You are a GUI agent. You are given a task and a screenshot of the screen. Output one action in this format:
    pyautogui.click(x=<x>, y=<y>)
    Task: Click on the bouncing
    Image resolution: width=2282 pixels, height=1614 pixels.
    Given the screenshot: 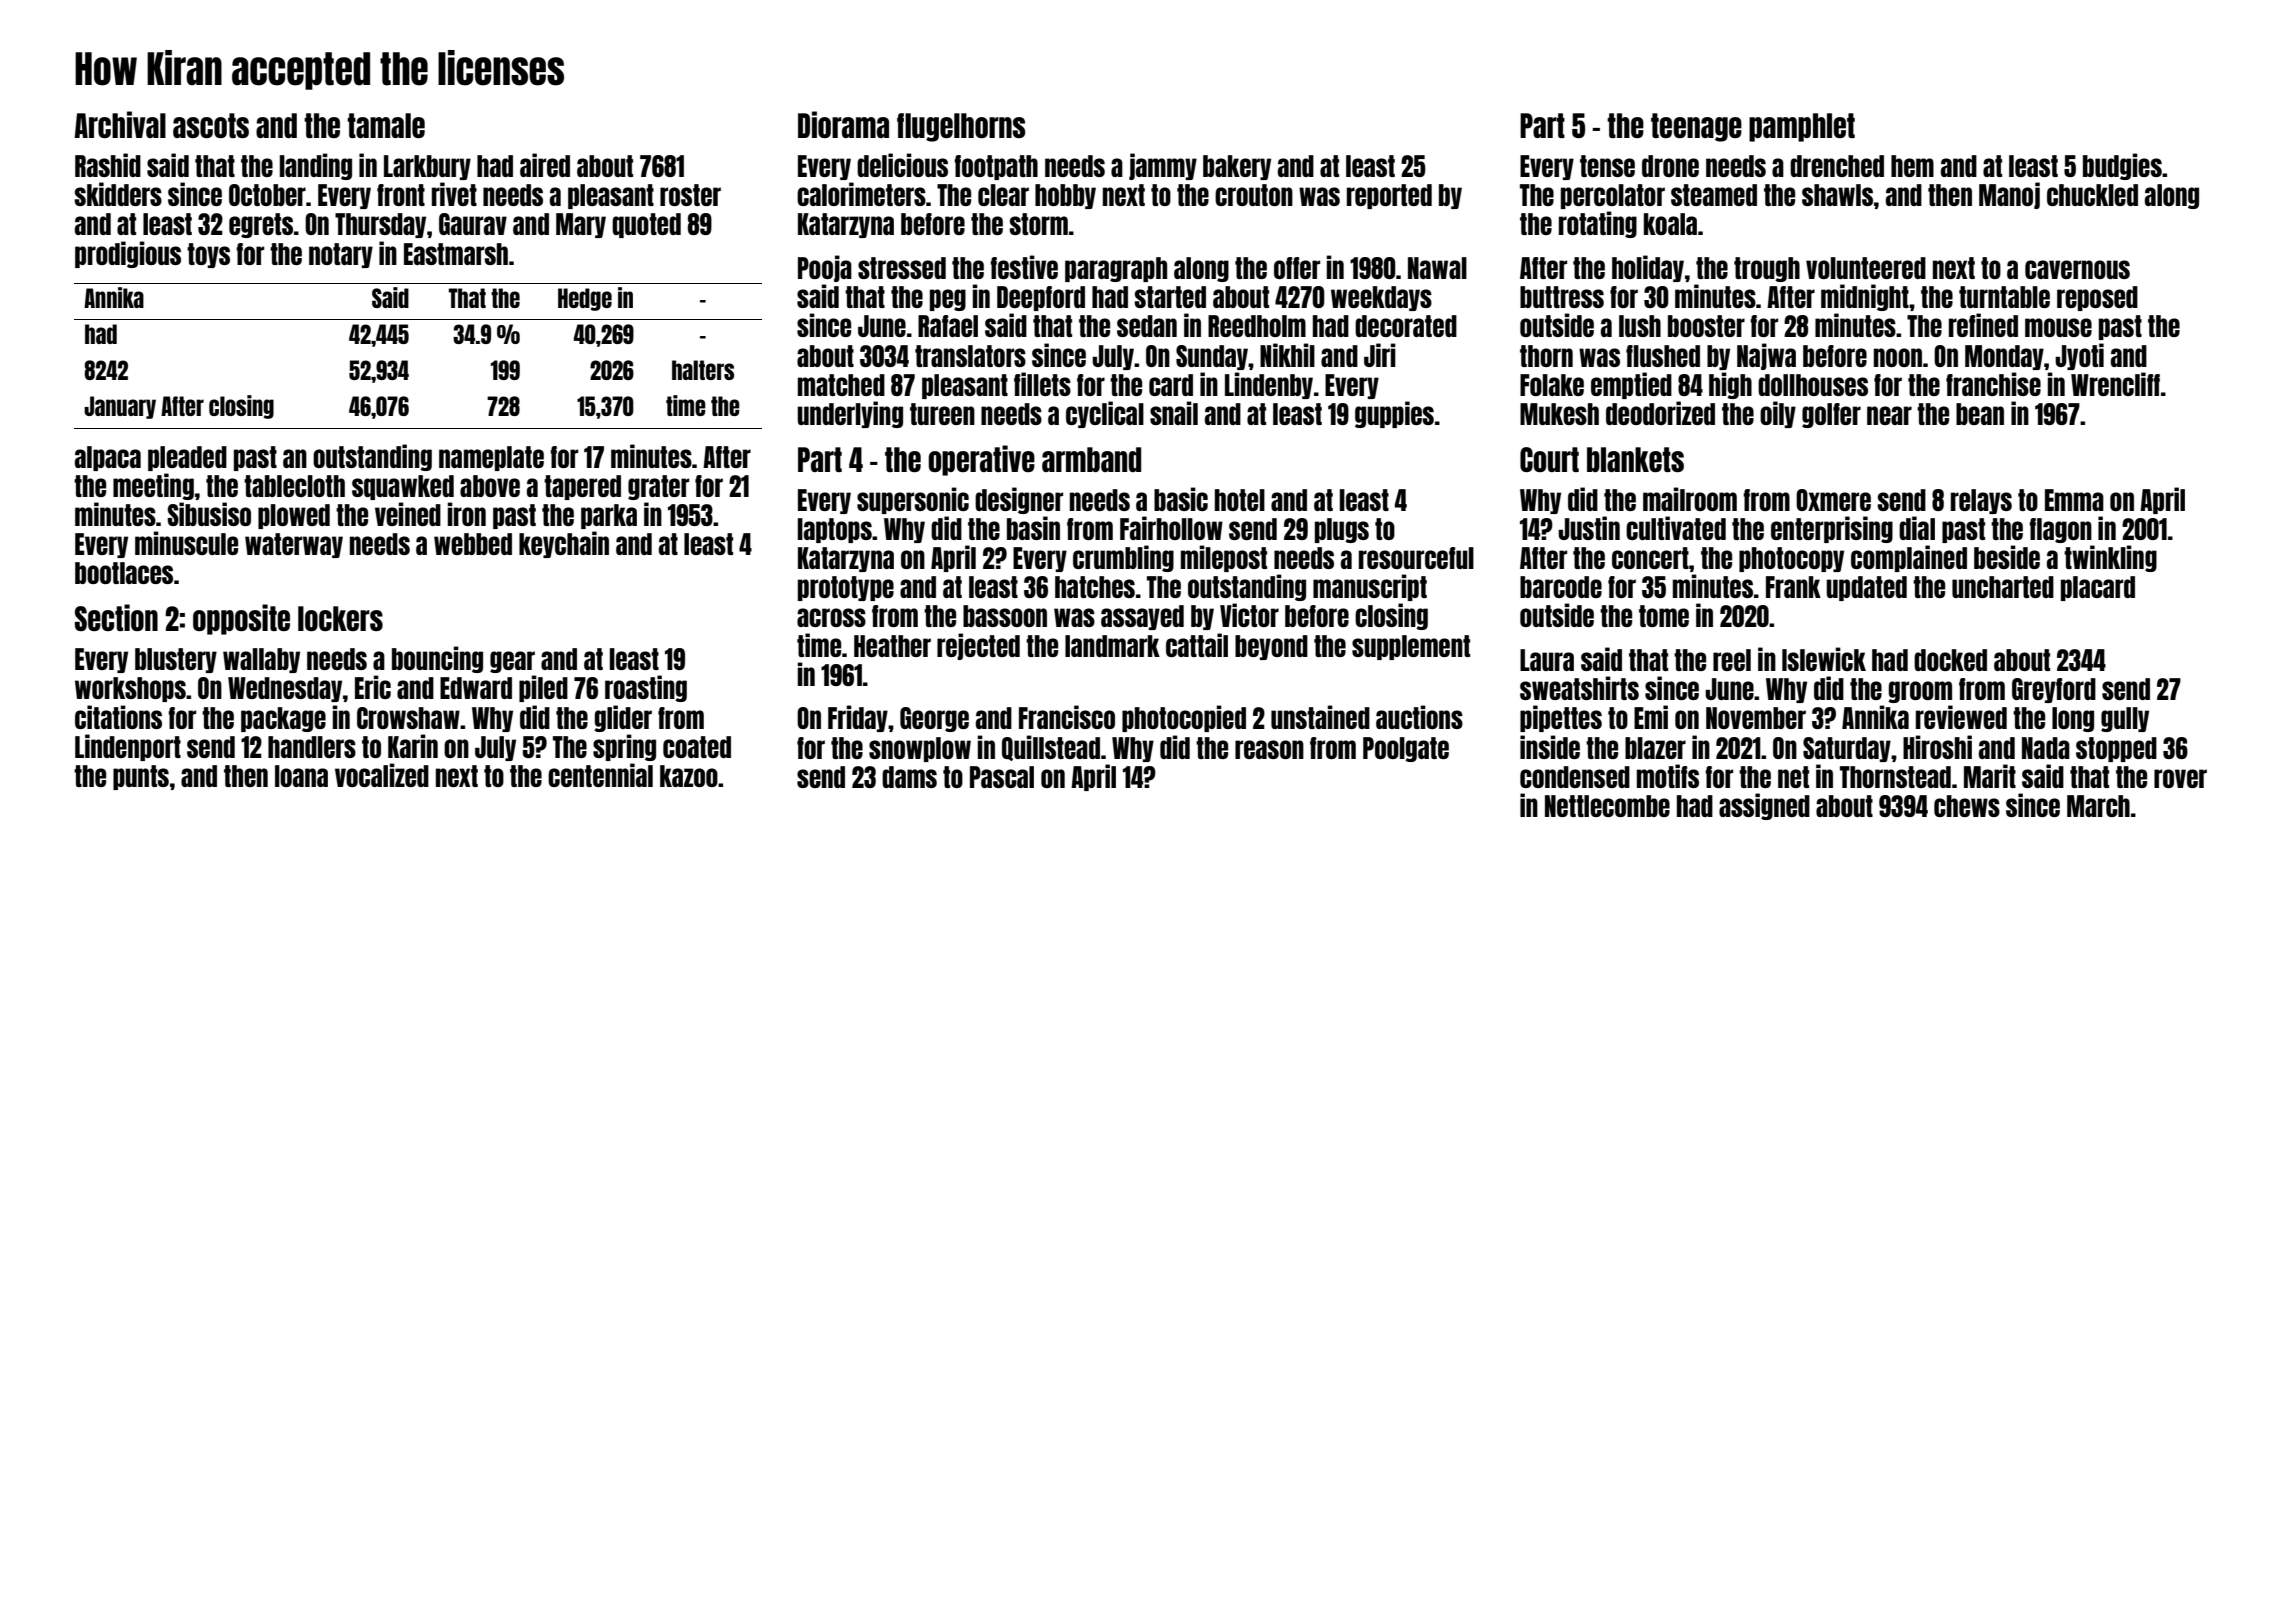 What is the action you would take?
    pyautogui.click(x=437, y=659)
